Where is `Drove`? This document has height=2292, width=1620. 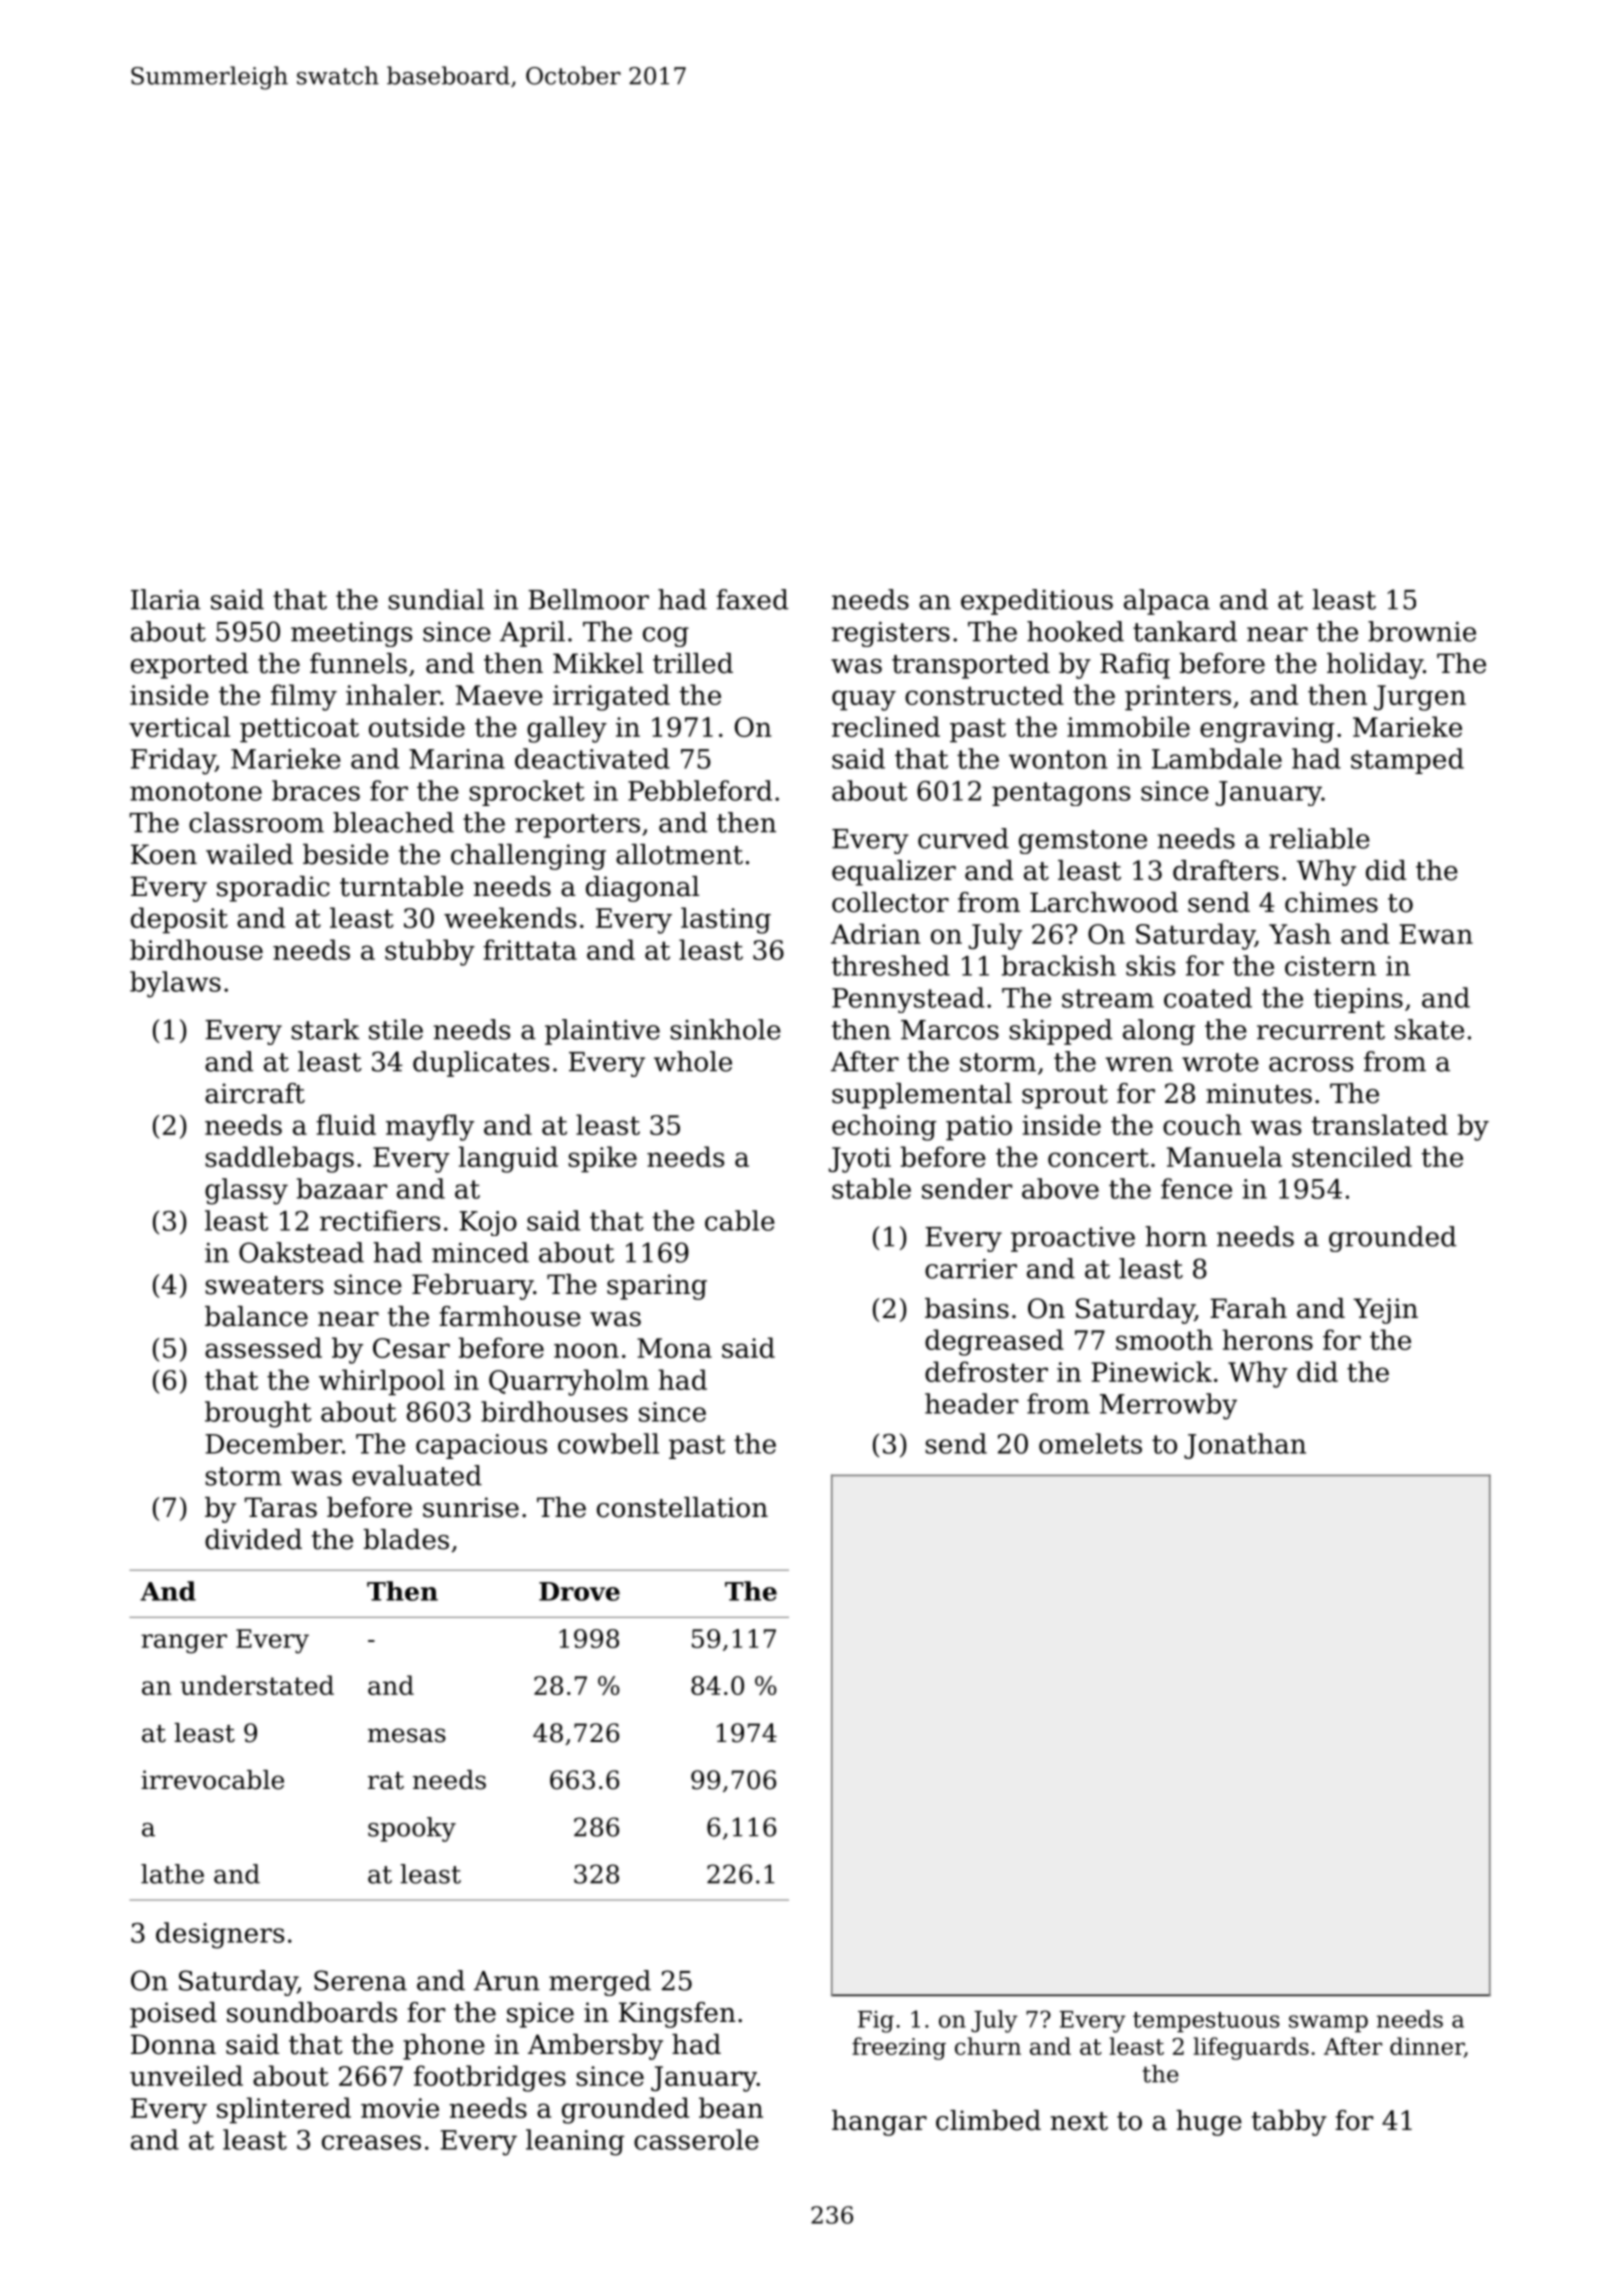
Drove is located at coordinates (579, 1591).
